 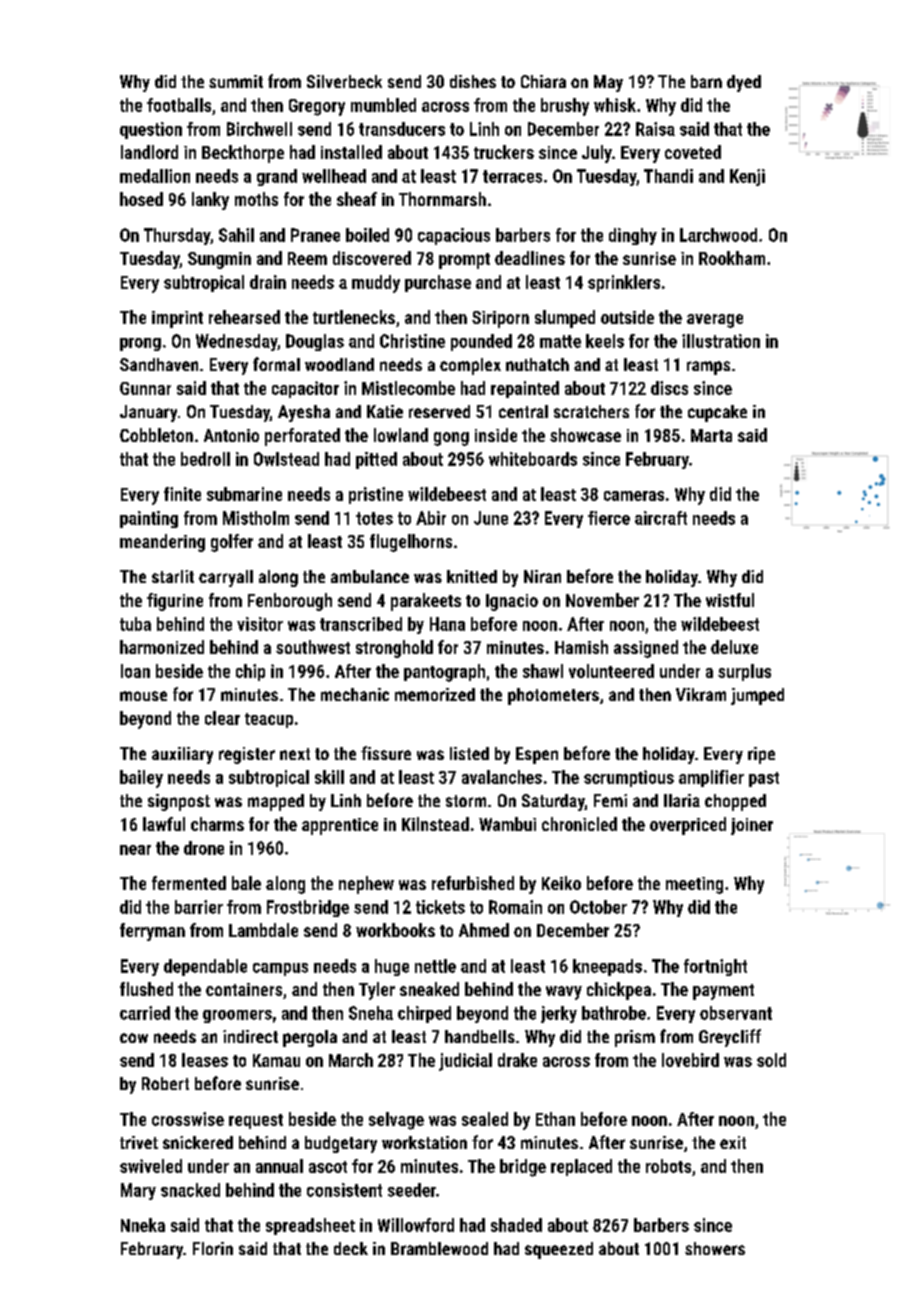 I want to click on Vikram, so click(x=701, y=694).
